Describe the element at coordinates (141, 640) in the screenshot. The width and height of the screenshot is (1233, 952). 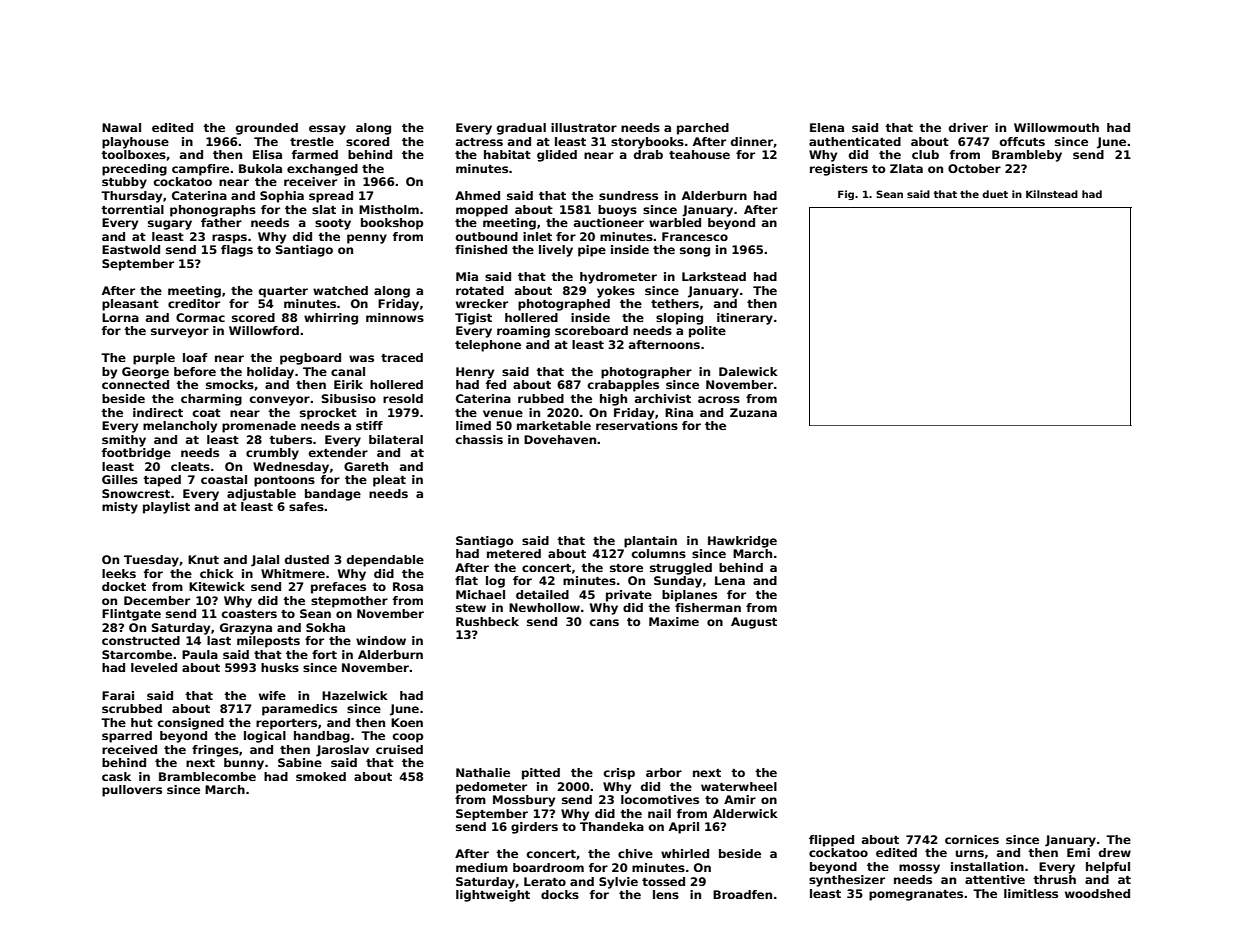
I see `constructed` at that location.
